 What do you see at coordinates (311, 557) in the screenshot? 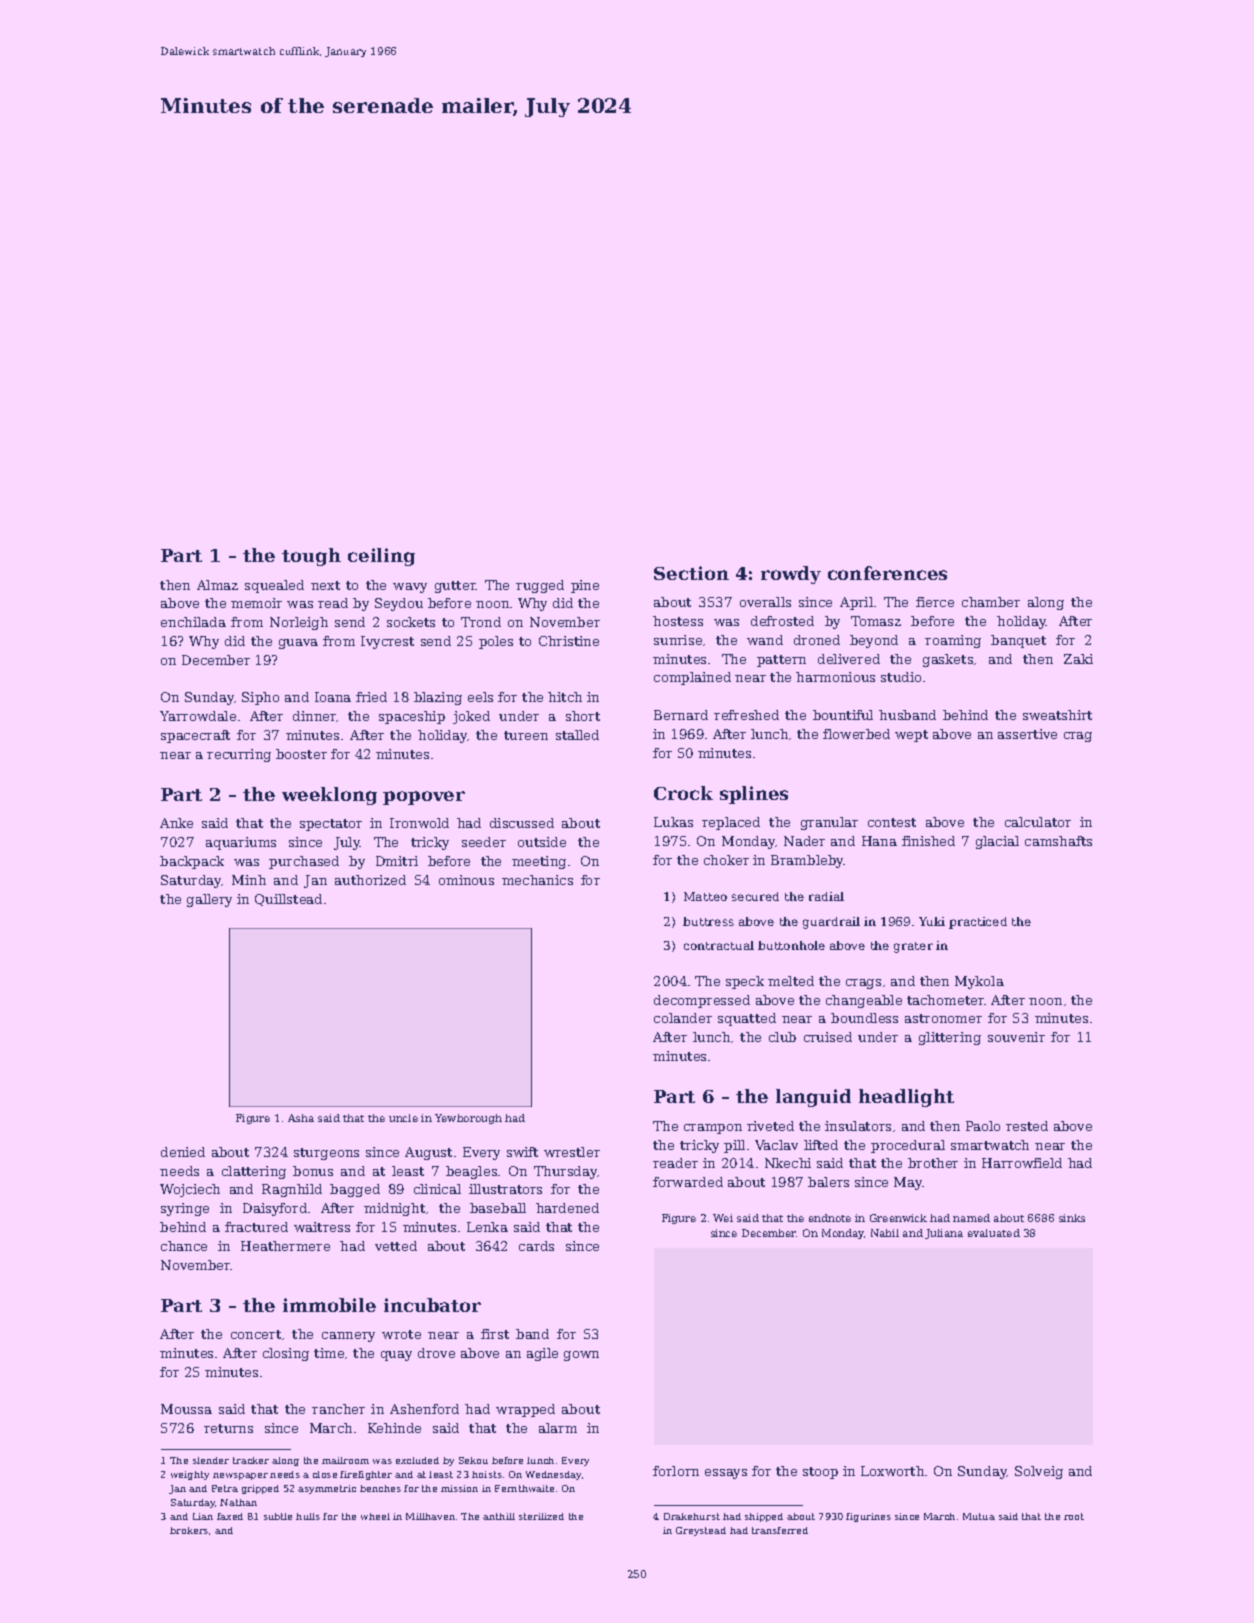
I see `tough` at bounding box center [311, 557].
